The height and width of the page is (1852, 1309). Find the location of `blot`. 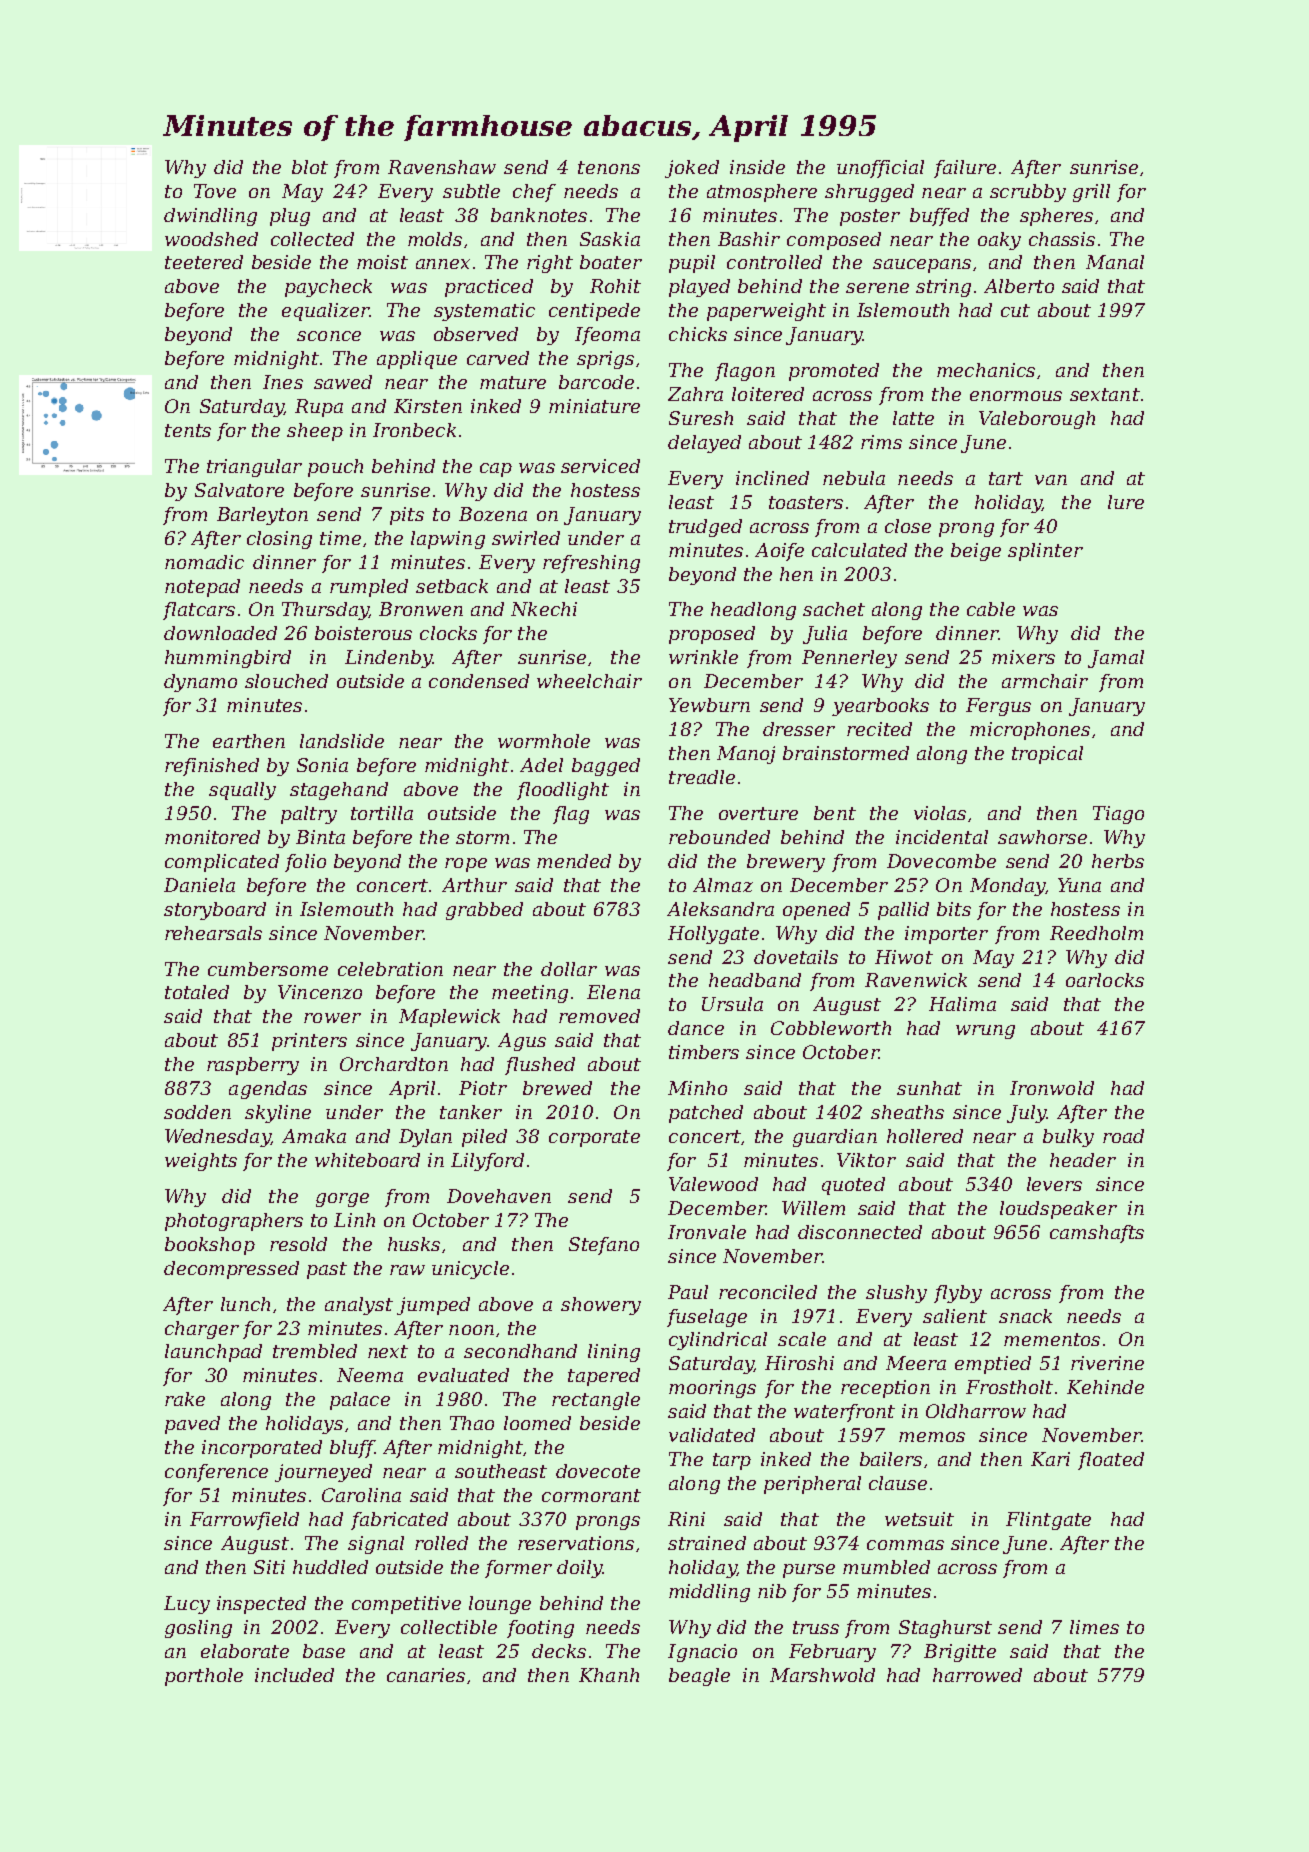

blot is located at coordinates (310, 167).
